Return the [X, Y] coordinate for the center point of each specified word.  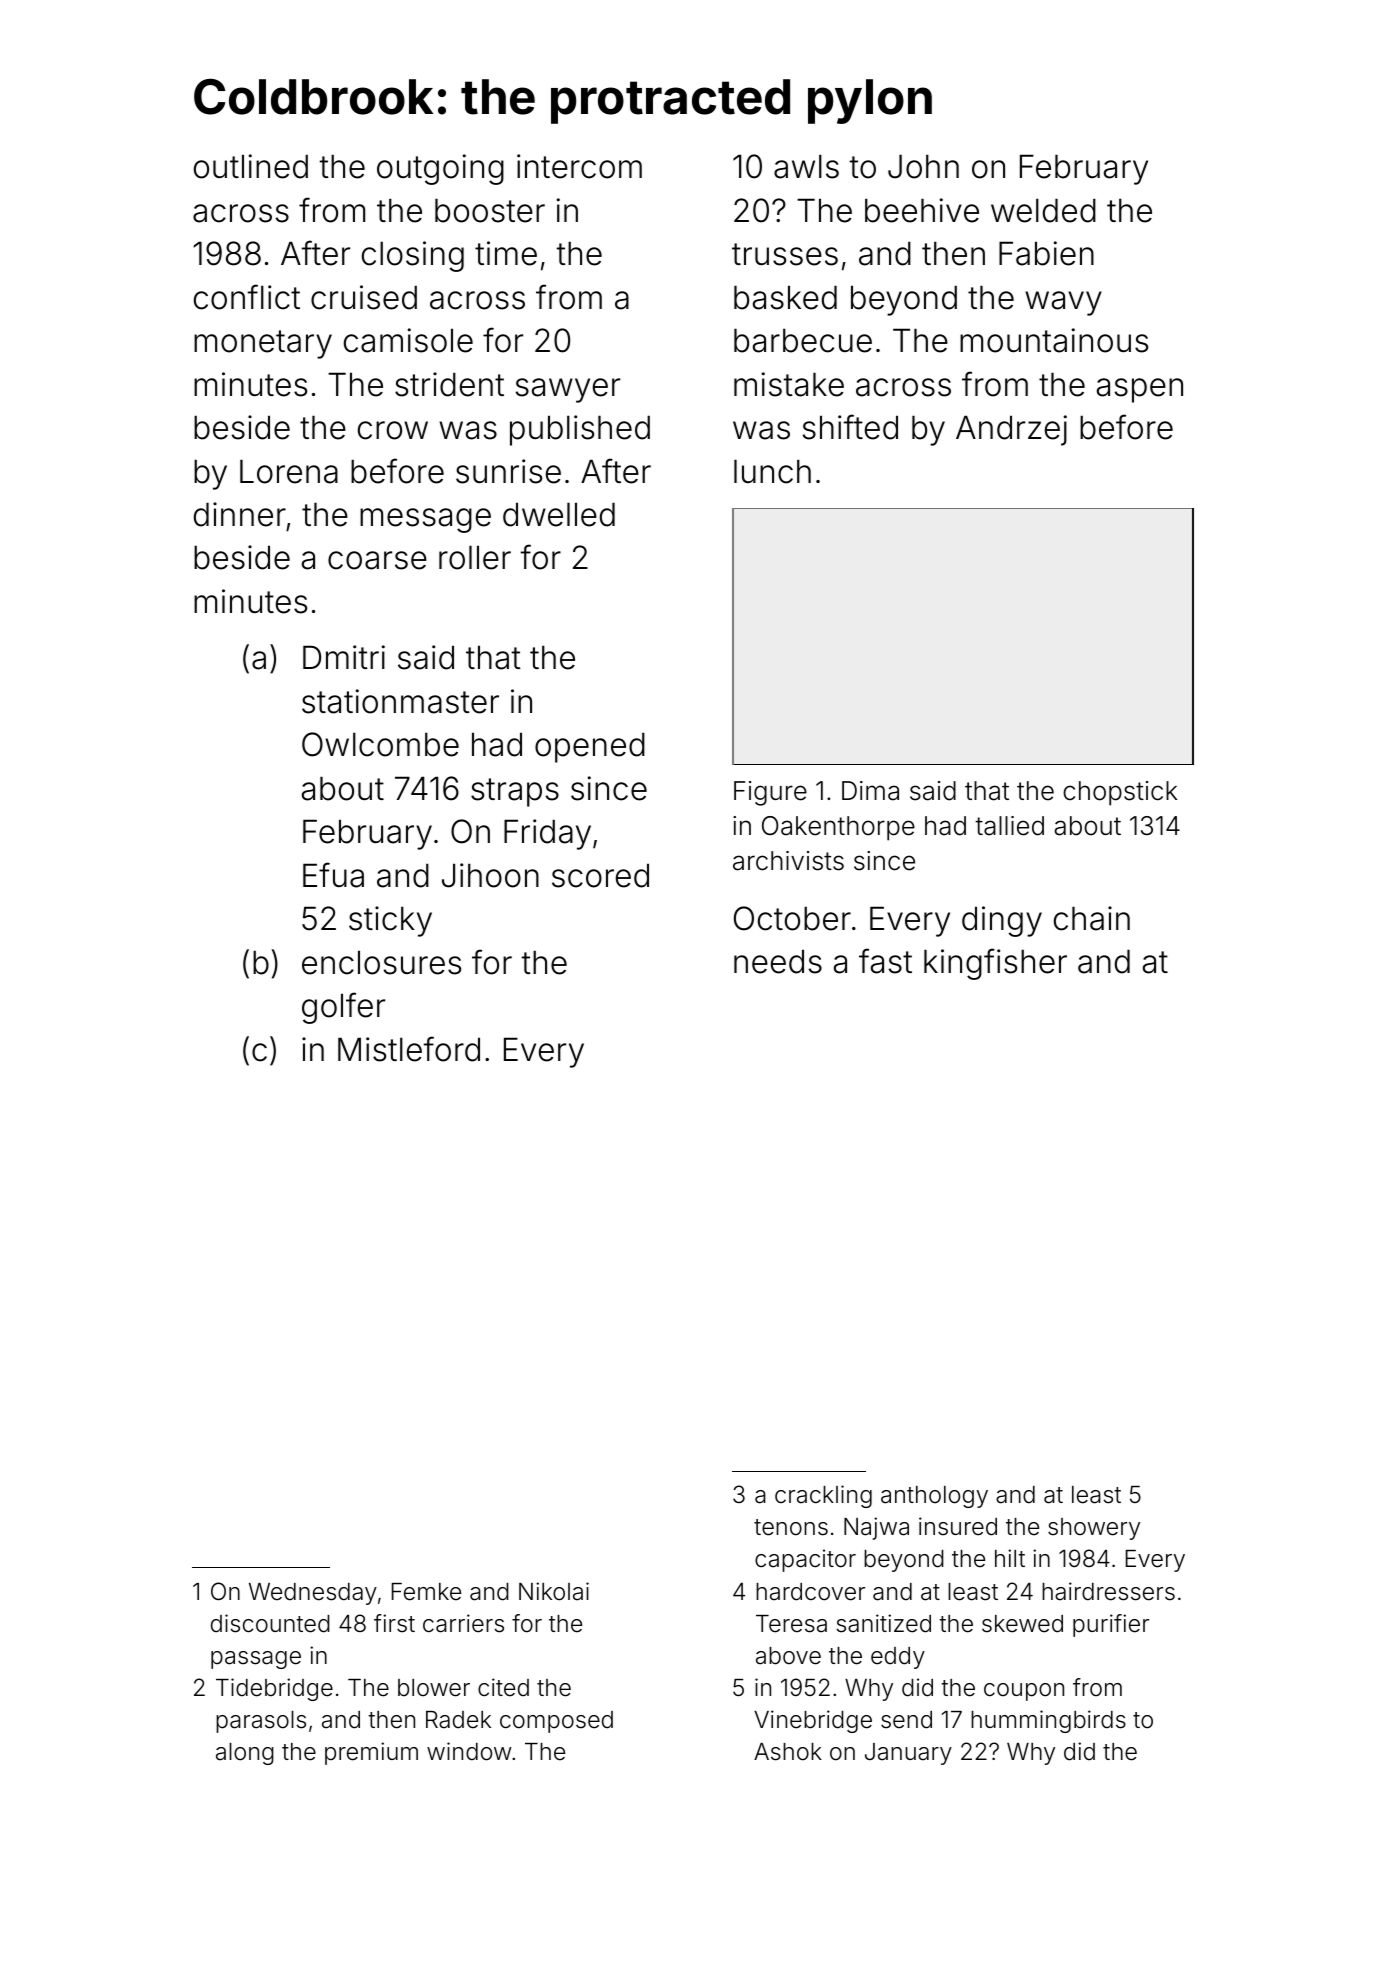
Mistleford [409, 1049]
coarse [377, 560]
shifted [850, 427]
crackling [823, 1496]
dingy [1002, 921]
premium [371, 1753]
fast [885, 961]
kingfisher [995, 964]
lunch [772, 471]
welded [1043, 210]
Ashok [788, 1752]
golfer [343, 1008]
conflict [247, 297]
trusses [785, 254]
